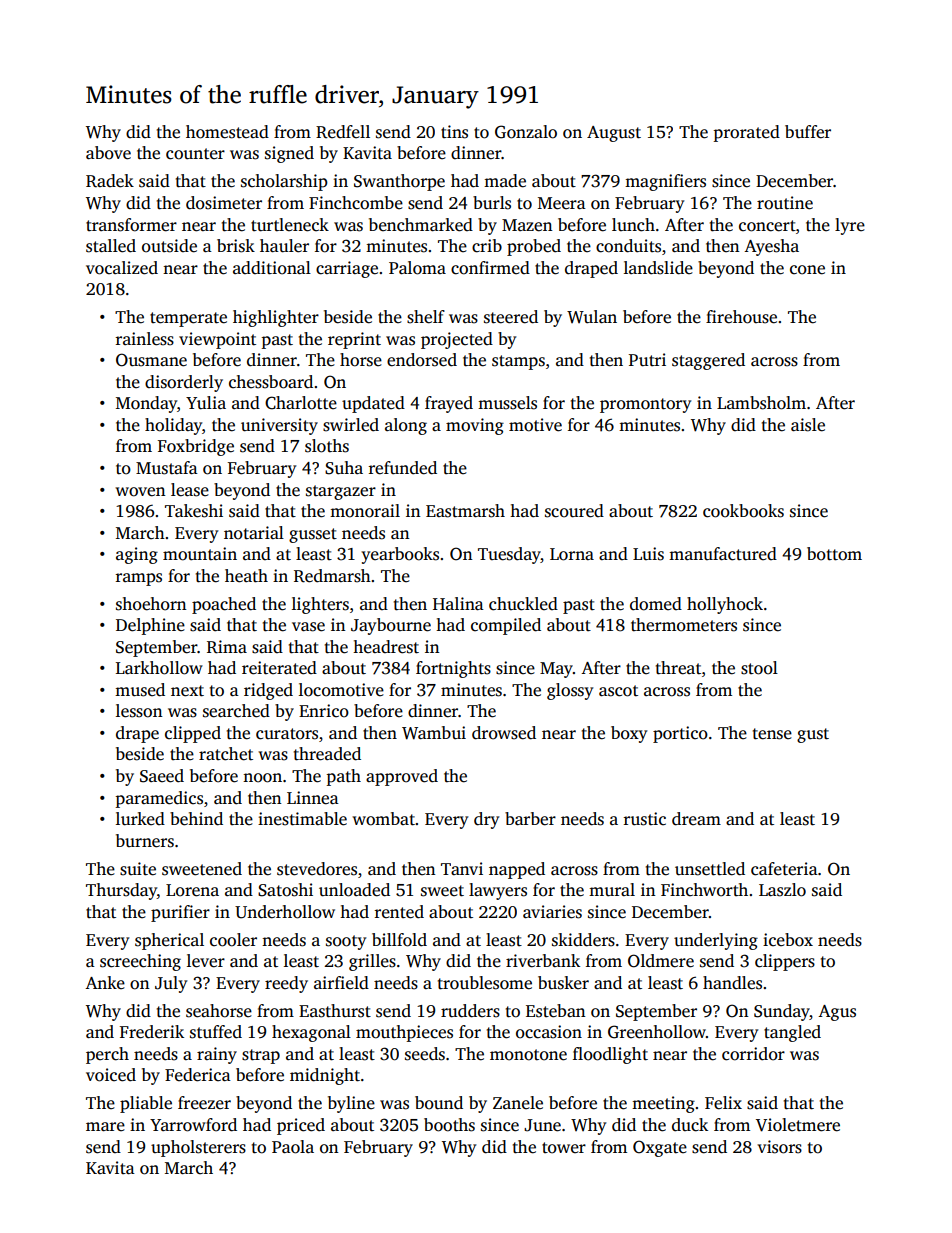 This image has height=1233, width=952. I want to click on cafeteria, so click(784, 869).
